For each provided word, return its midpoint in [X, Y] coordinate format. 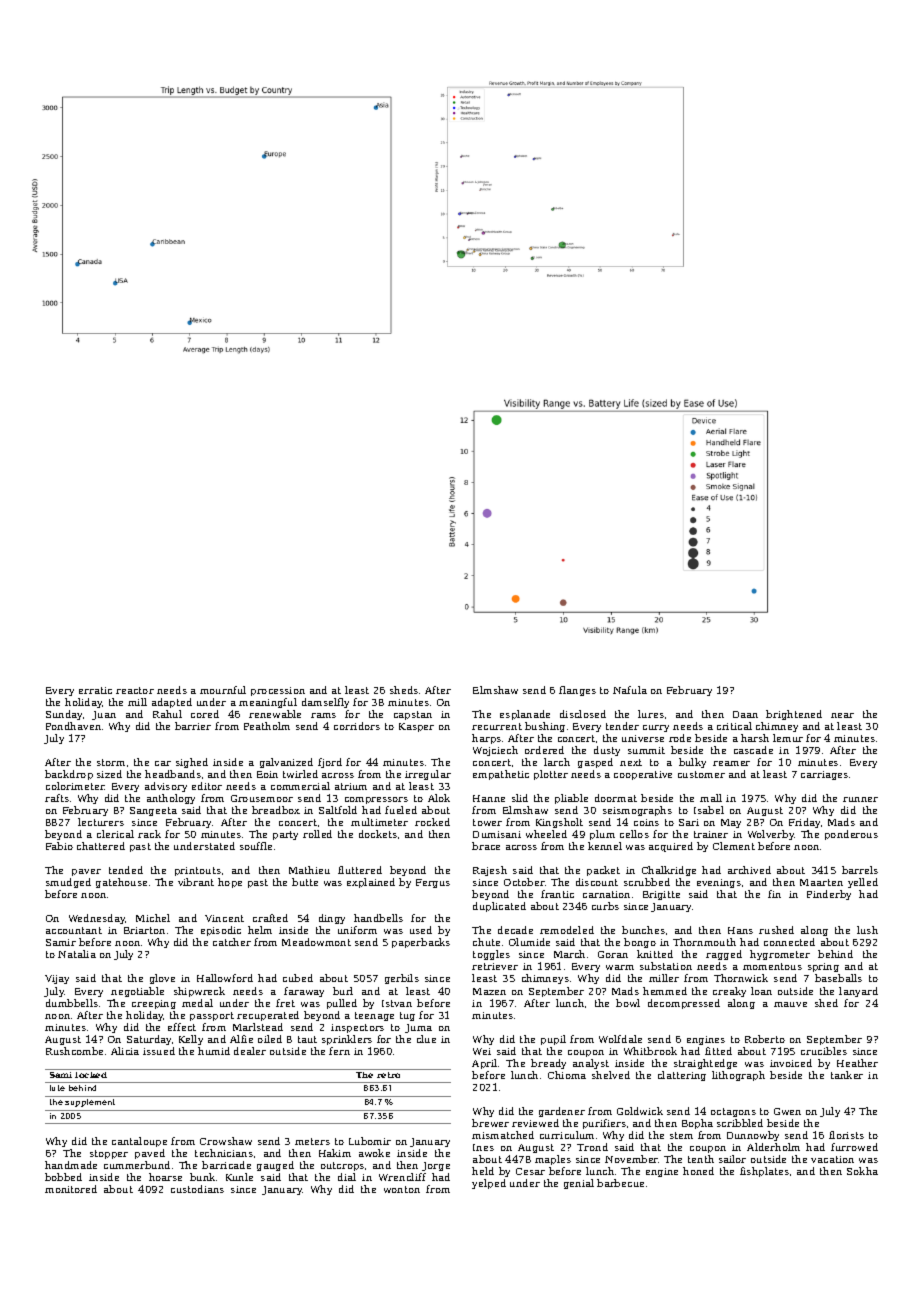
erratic [95, 690]
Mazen [489, 991]
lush [867, 930]
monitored [71, 1189]
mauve [790, 1004]
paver [86, 872]
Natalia [77, 954]
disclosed [583, 714]
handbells [378, 918]
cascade [753, 750]
